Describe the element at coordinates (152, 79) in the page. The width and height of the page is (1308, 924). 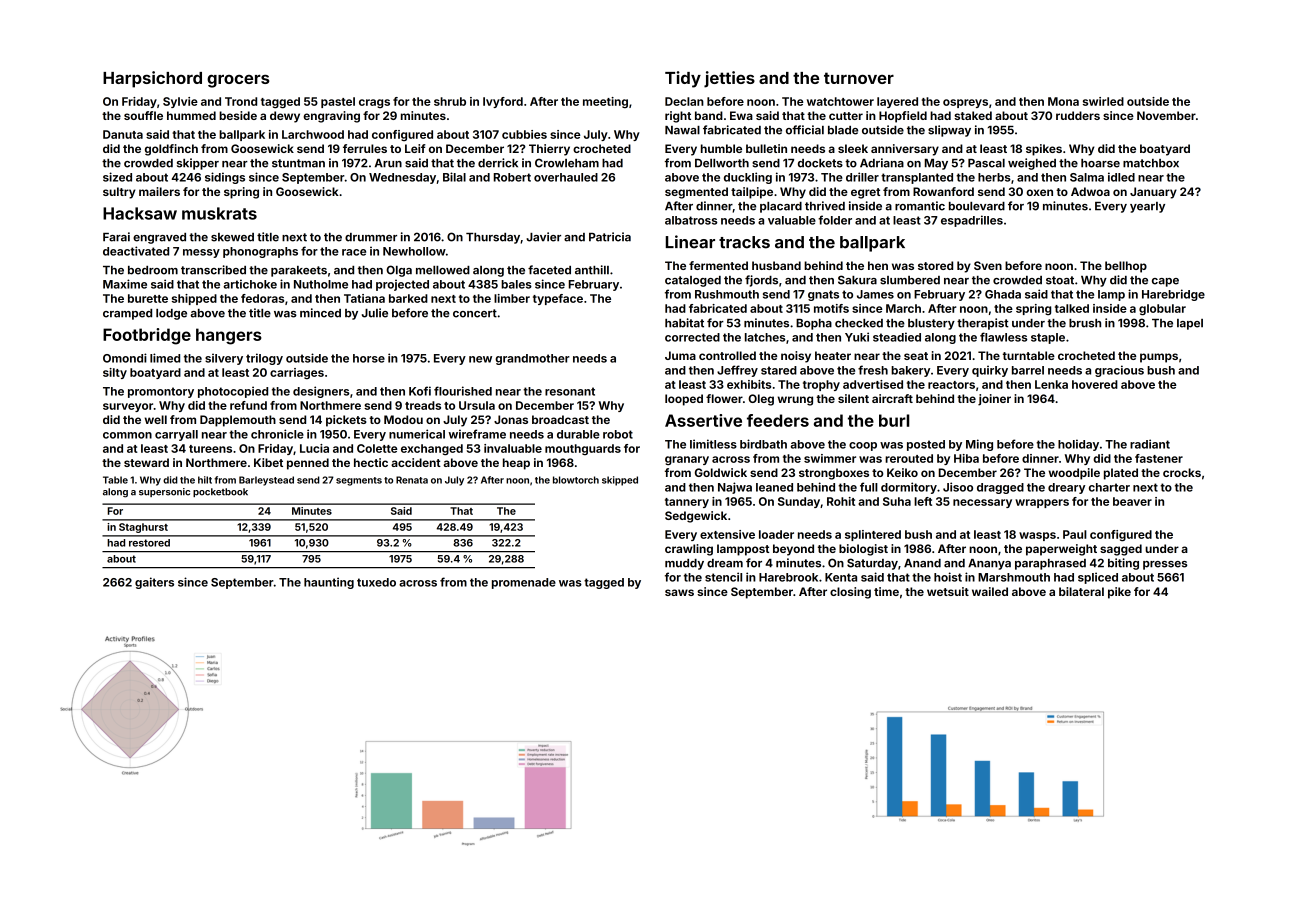
I see `Harpsichord` at that location.
